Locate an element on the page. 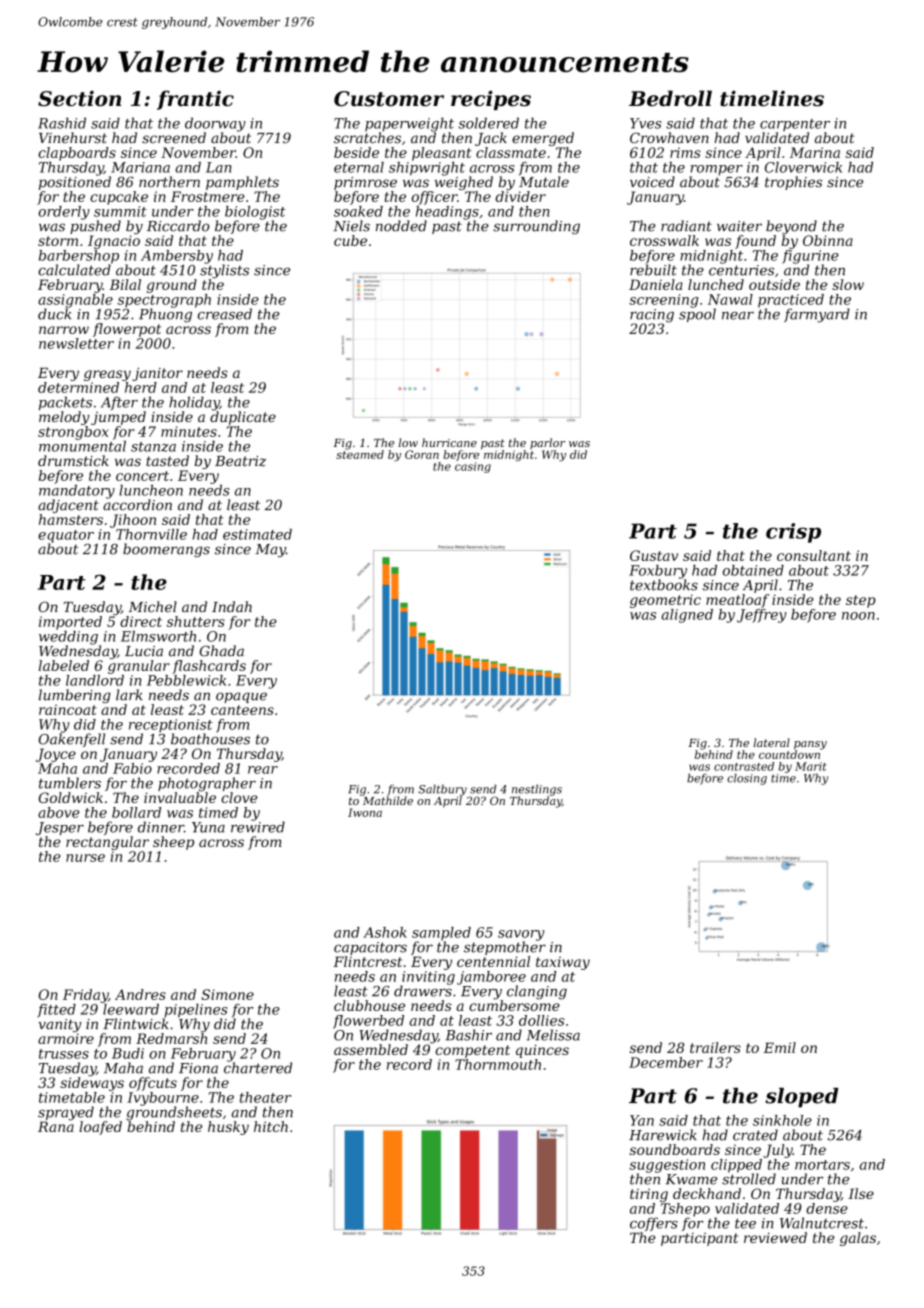 The image size is (924, 1308). pansy is located at coordinates (810, 745).
